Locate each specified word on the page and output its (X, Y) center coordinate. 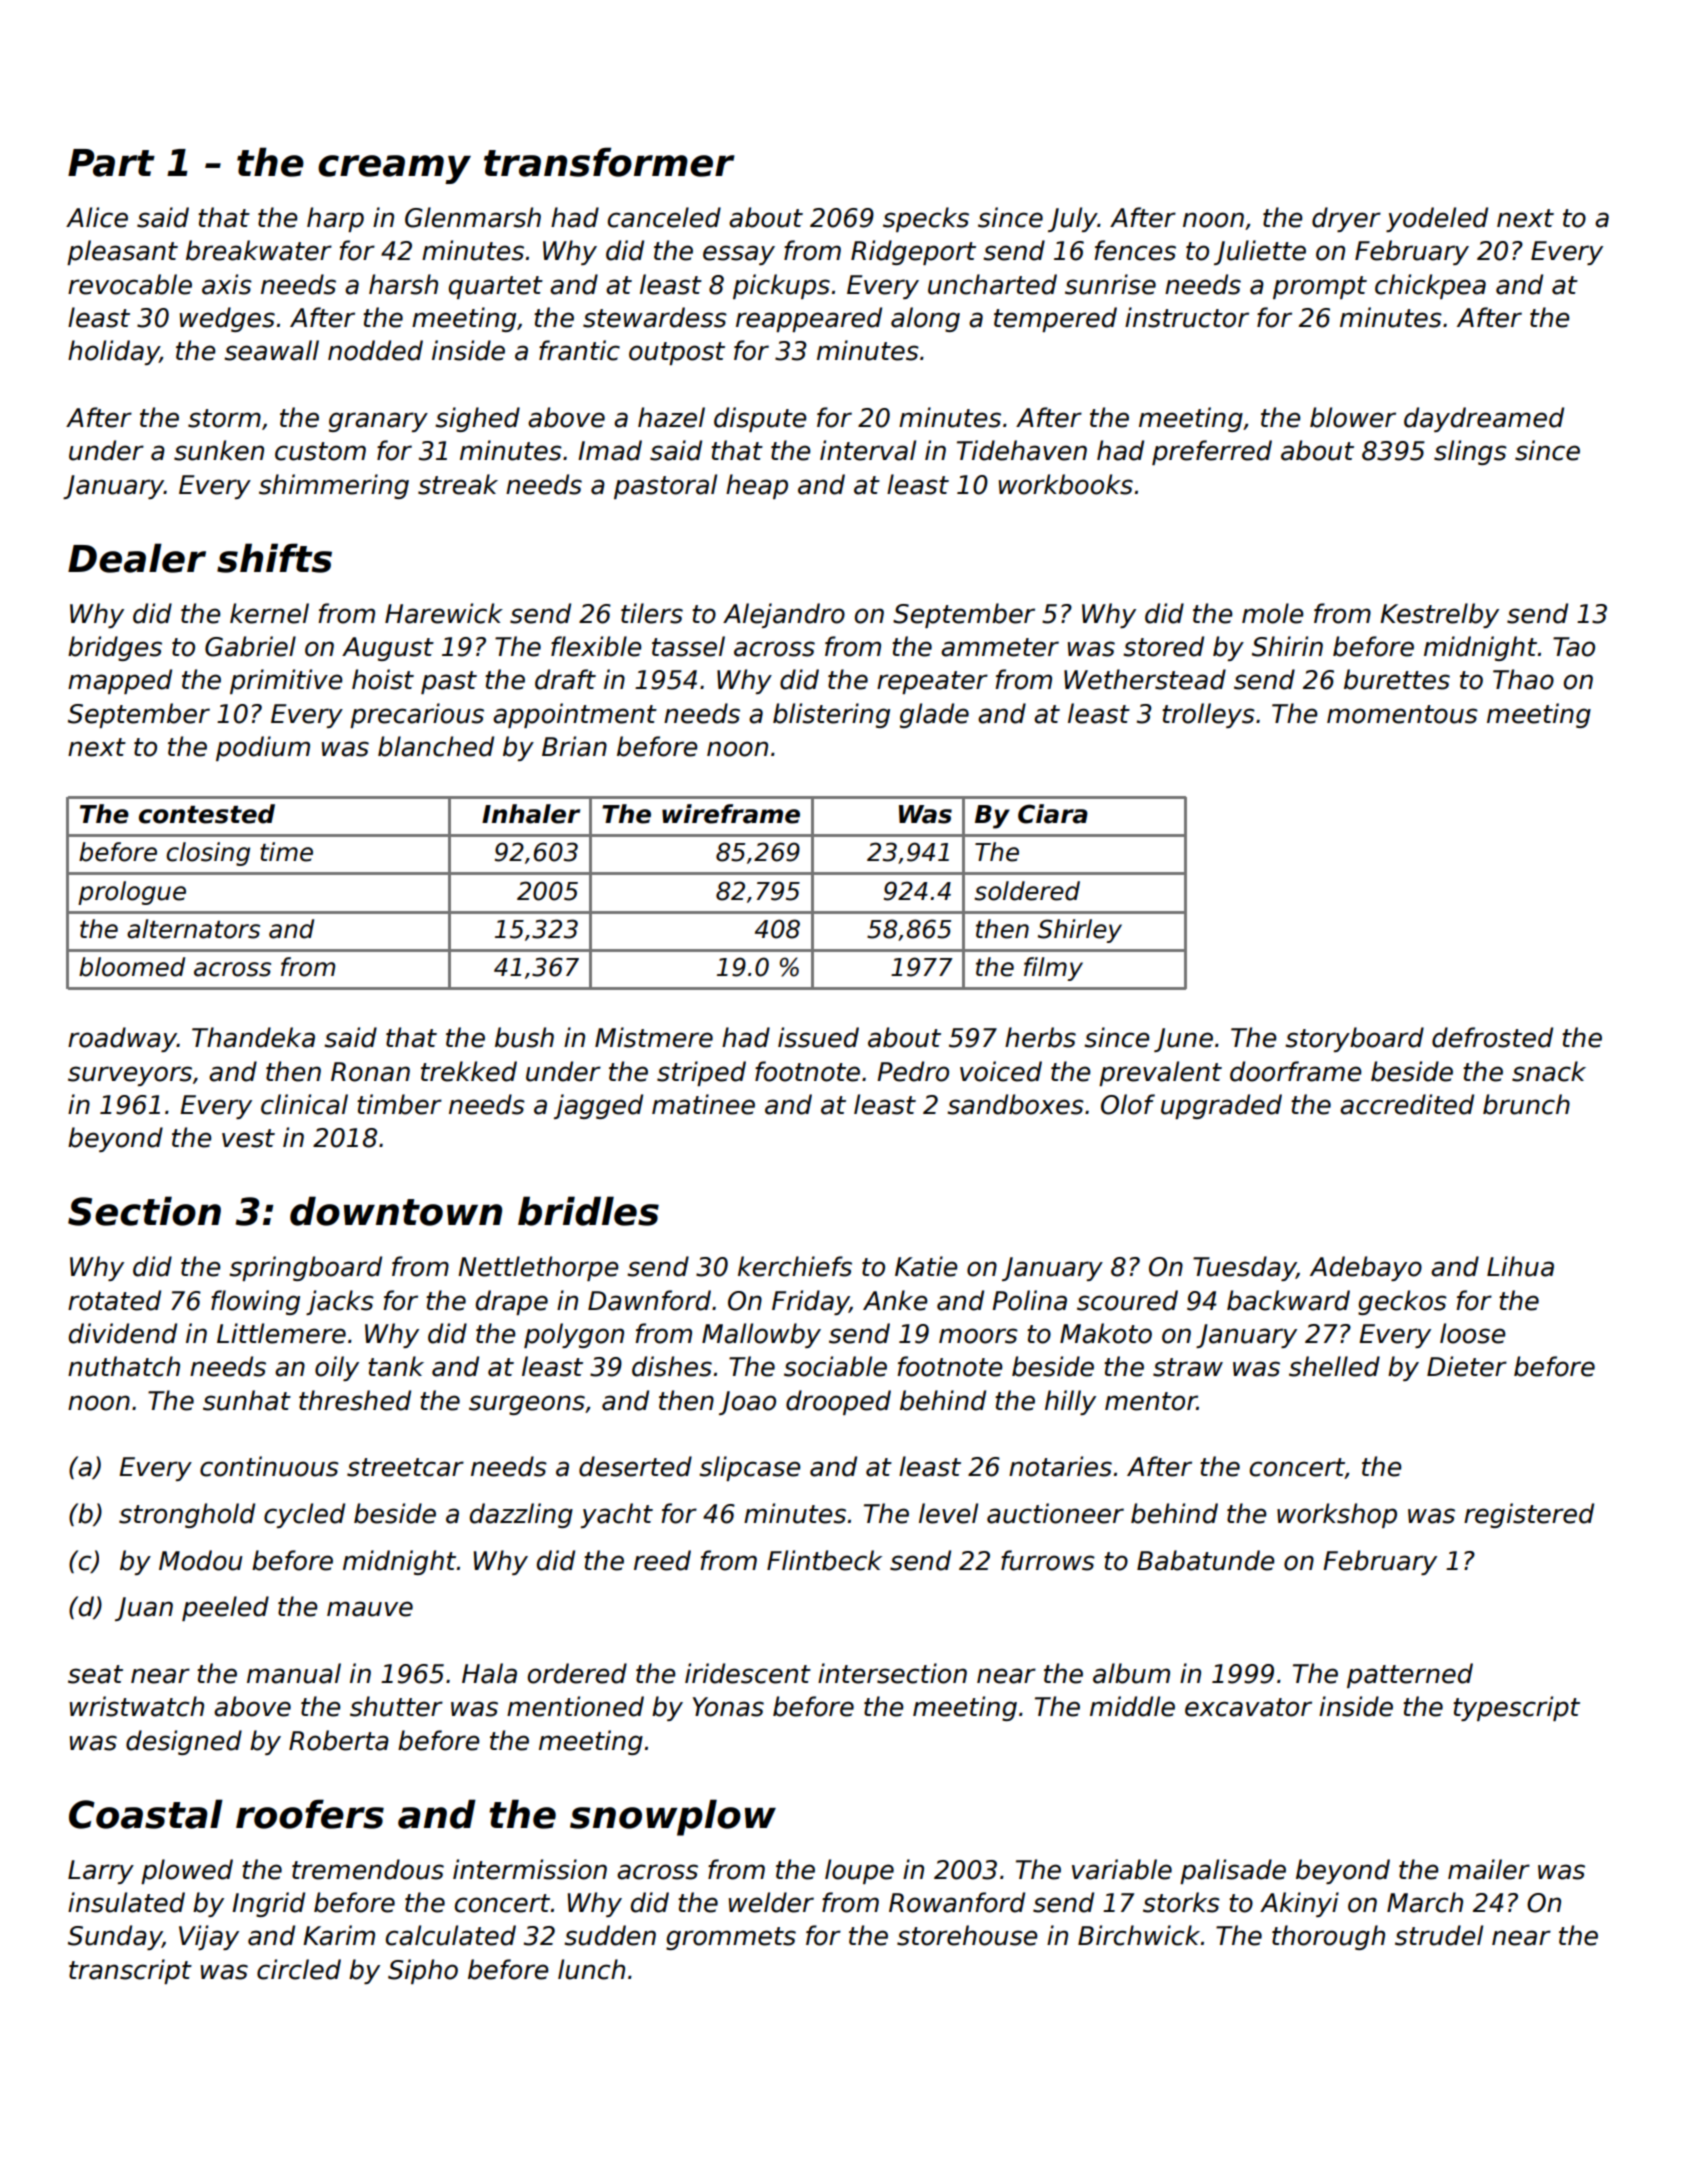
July (1073, 219)
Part (111, 163)
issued (818, 1037)
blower (1353, 417)
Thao (1523, 679)
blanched (436, 746)
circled (299, 1969)
